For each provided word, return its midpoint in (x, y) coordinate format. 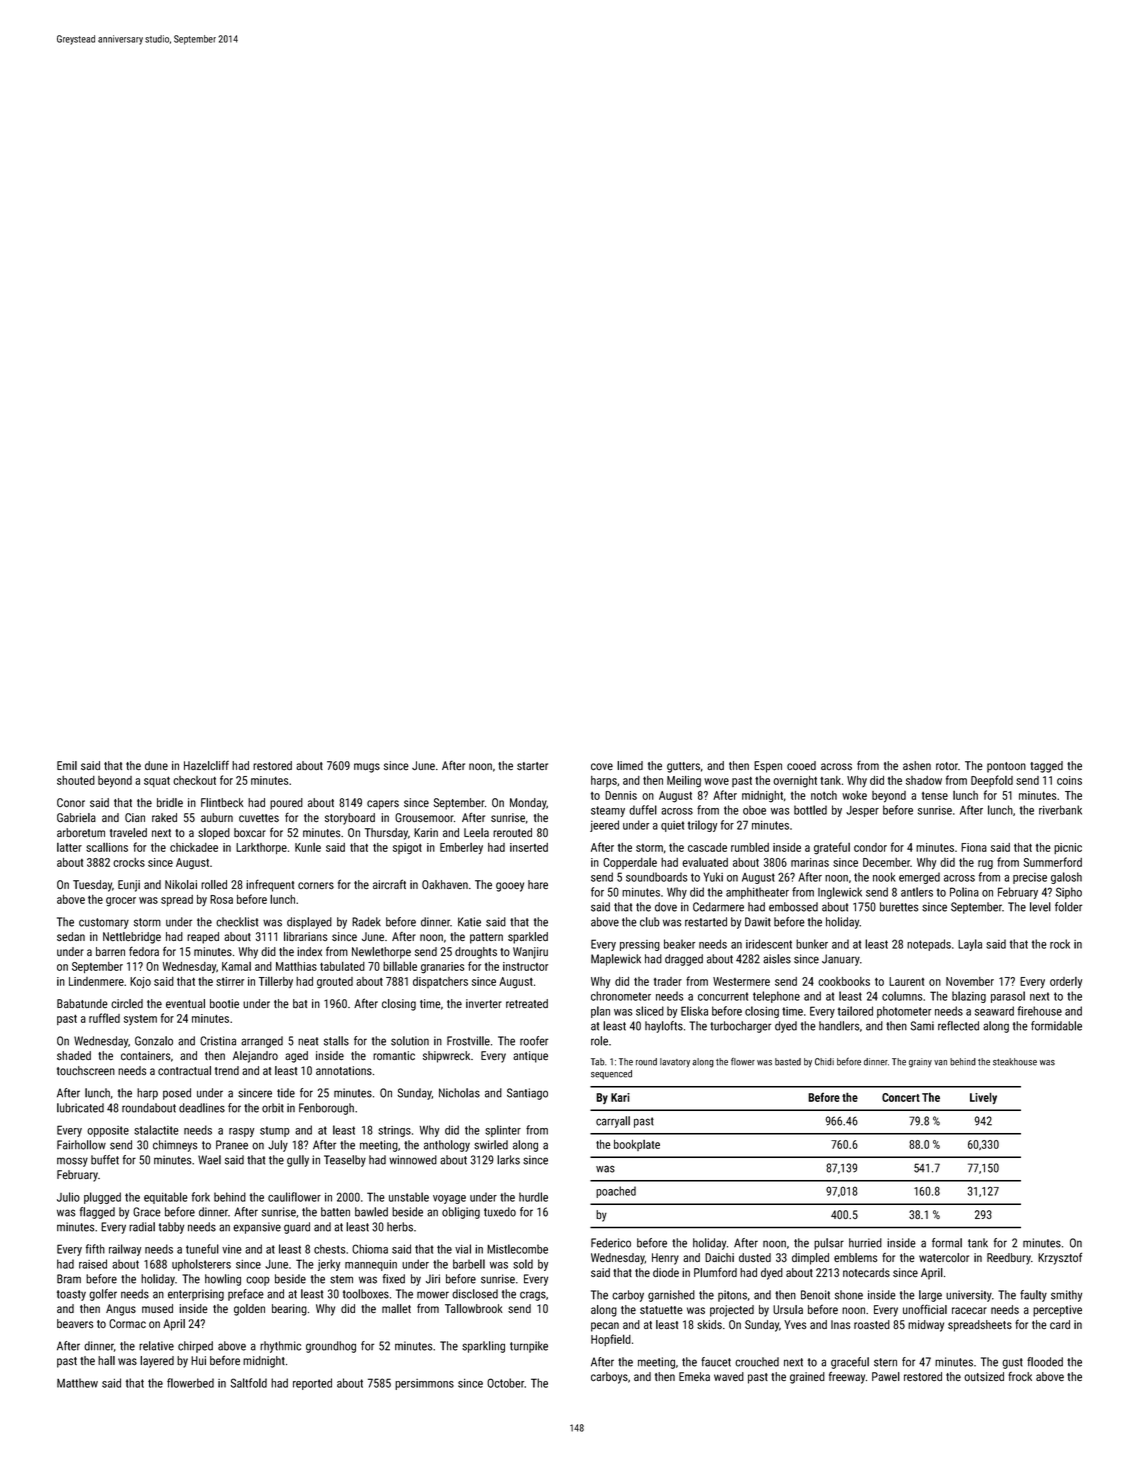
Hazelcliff (206, 765)
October (505, 1383)
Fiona (974, 847)
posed (177, 1094)
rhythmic (280, 1347)
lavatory (675, 1062)
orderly (1066, 983)
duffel (643, 810)
